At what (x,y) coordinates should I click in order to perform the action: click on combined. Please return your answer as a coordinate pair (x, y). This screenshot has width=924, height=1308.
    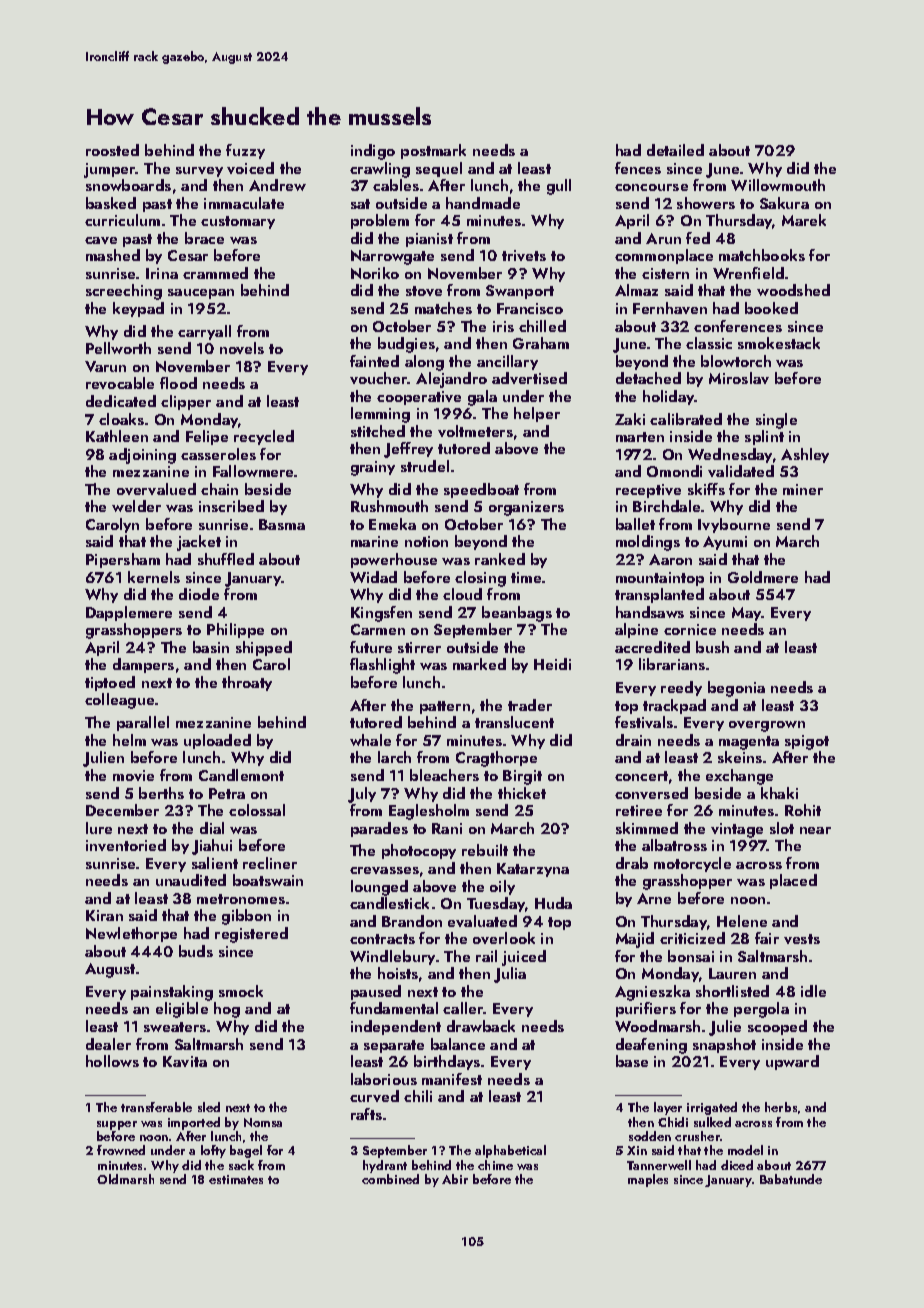
    Looking at the image, I should click on (390, 1179).
